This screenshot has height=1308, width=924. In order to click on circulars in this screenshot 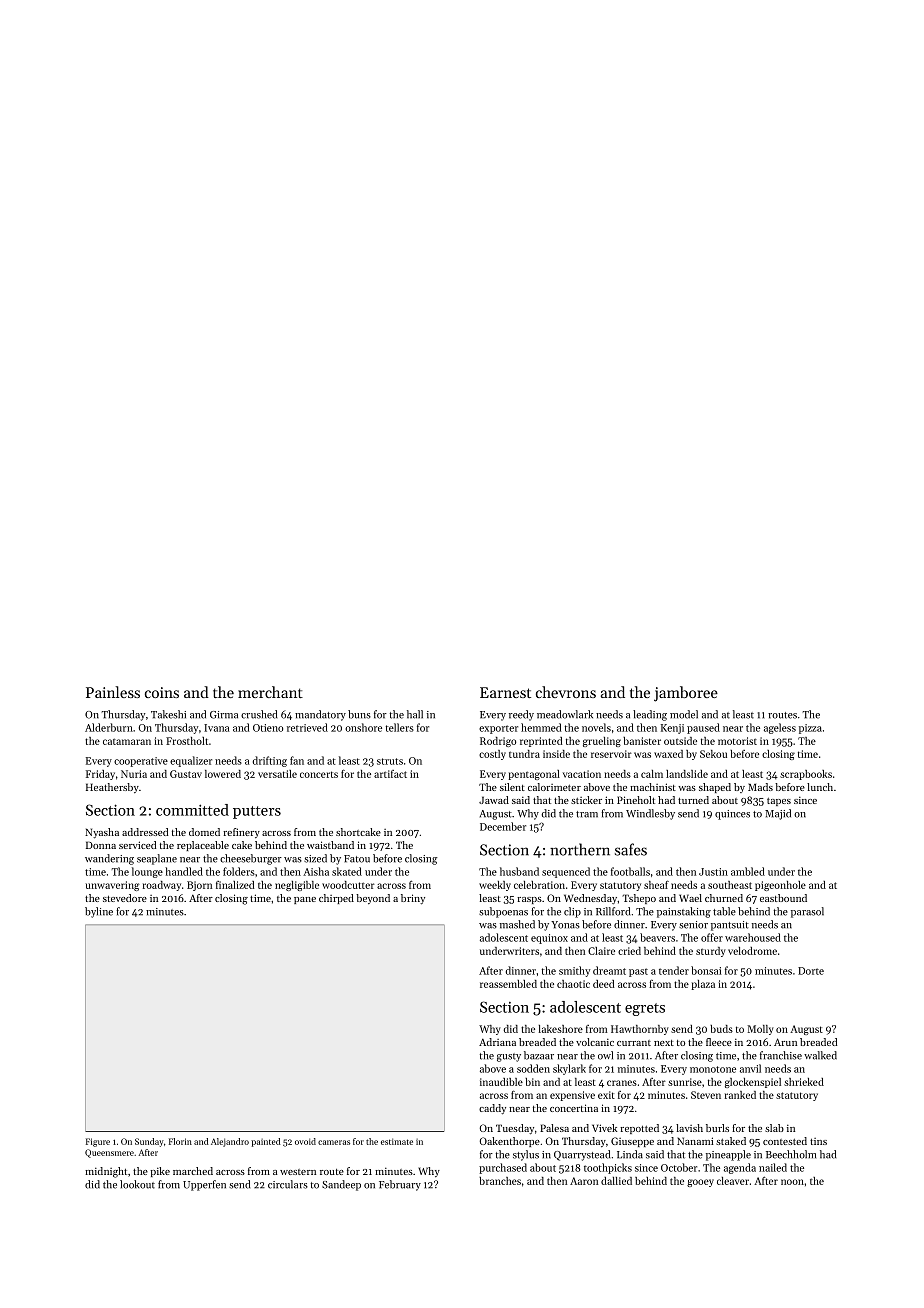, I will do `click(288, 1184)`.
